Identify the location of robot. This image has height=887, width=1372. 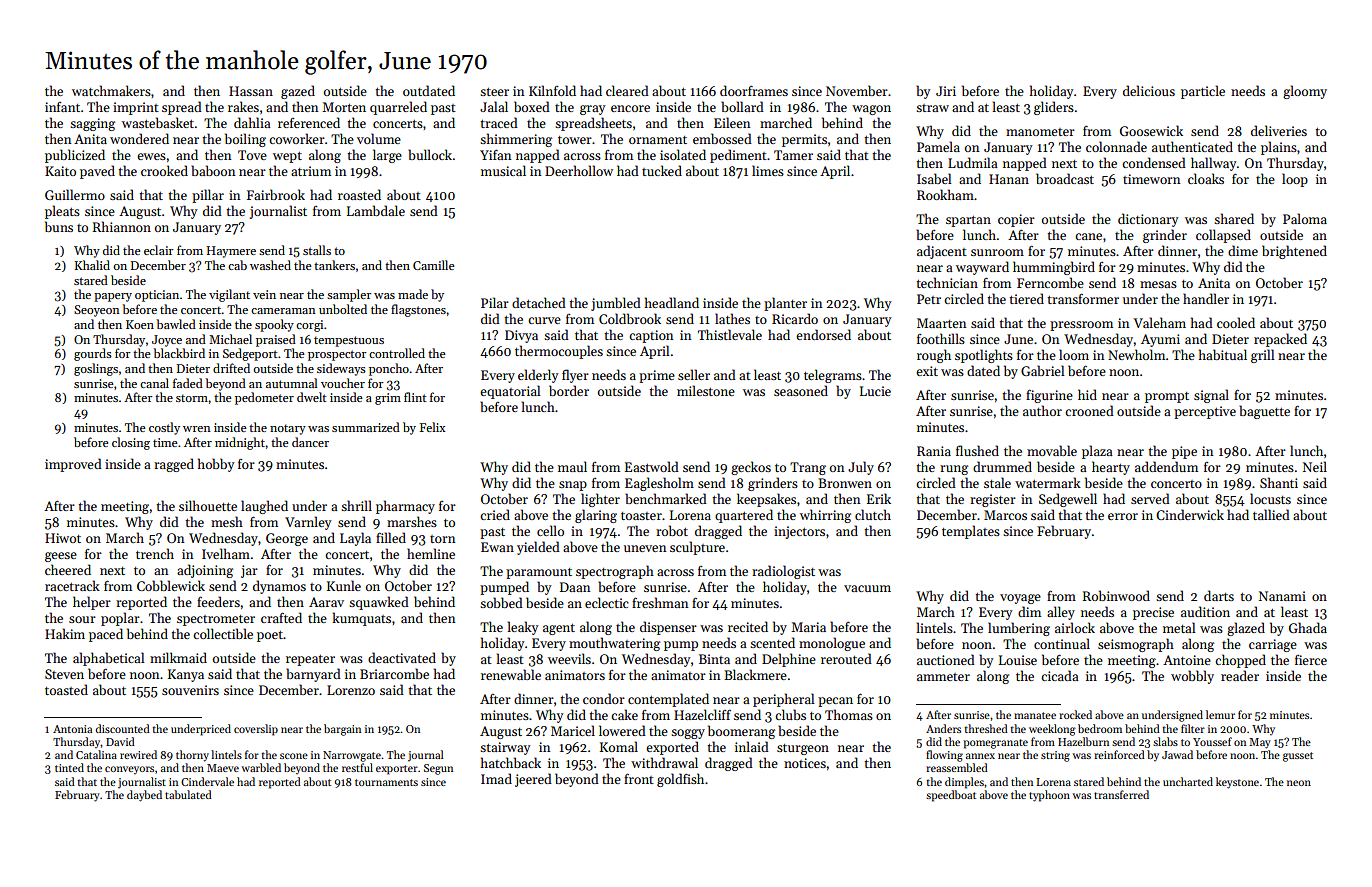
(672, 530).
